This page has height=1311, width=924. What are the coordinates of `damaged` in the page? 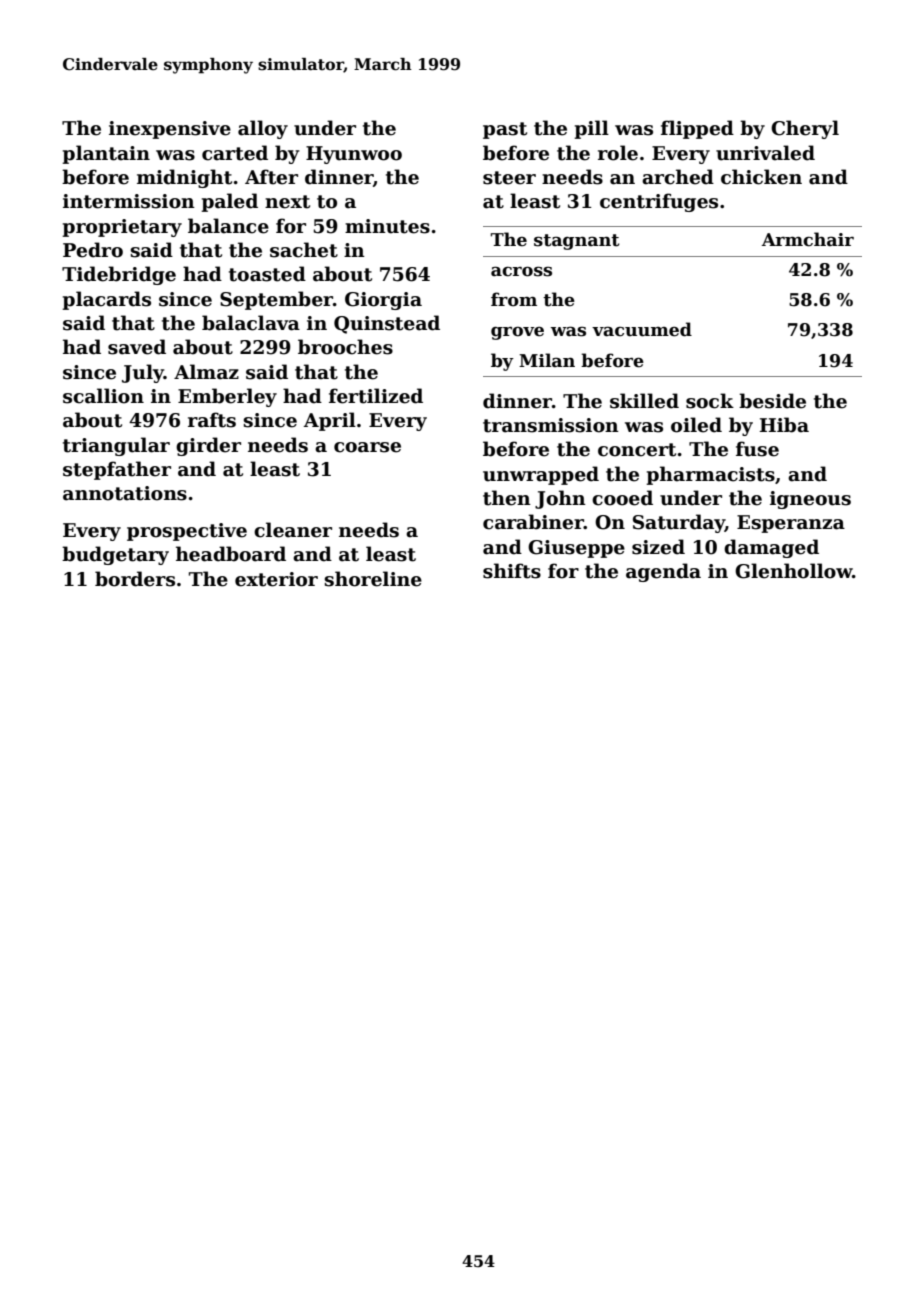 It's located at (771, 548).
